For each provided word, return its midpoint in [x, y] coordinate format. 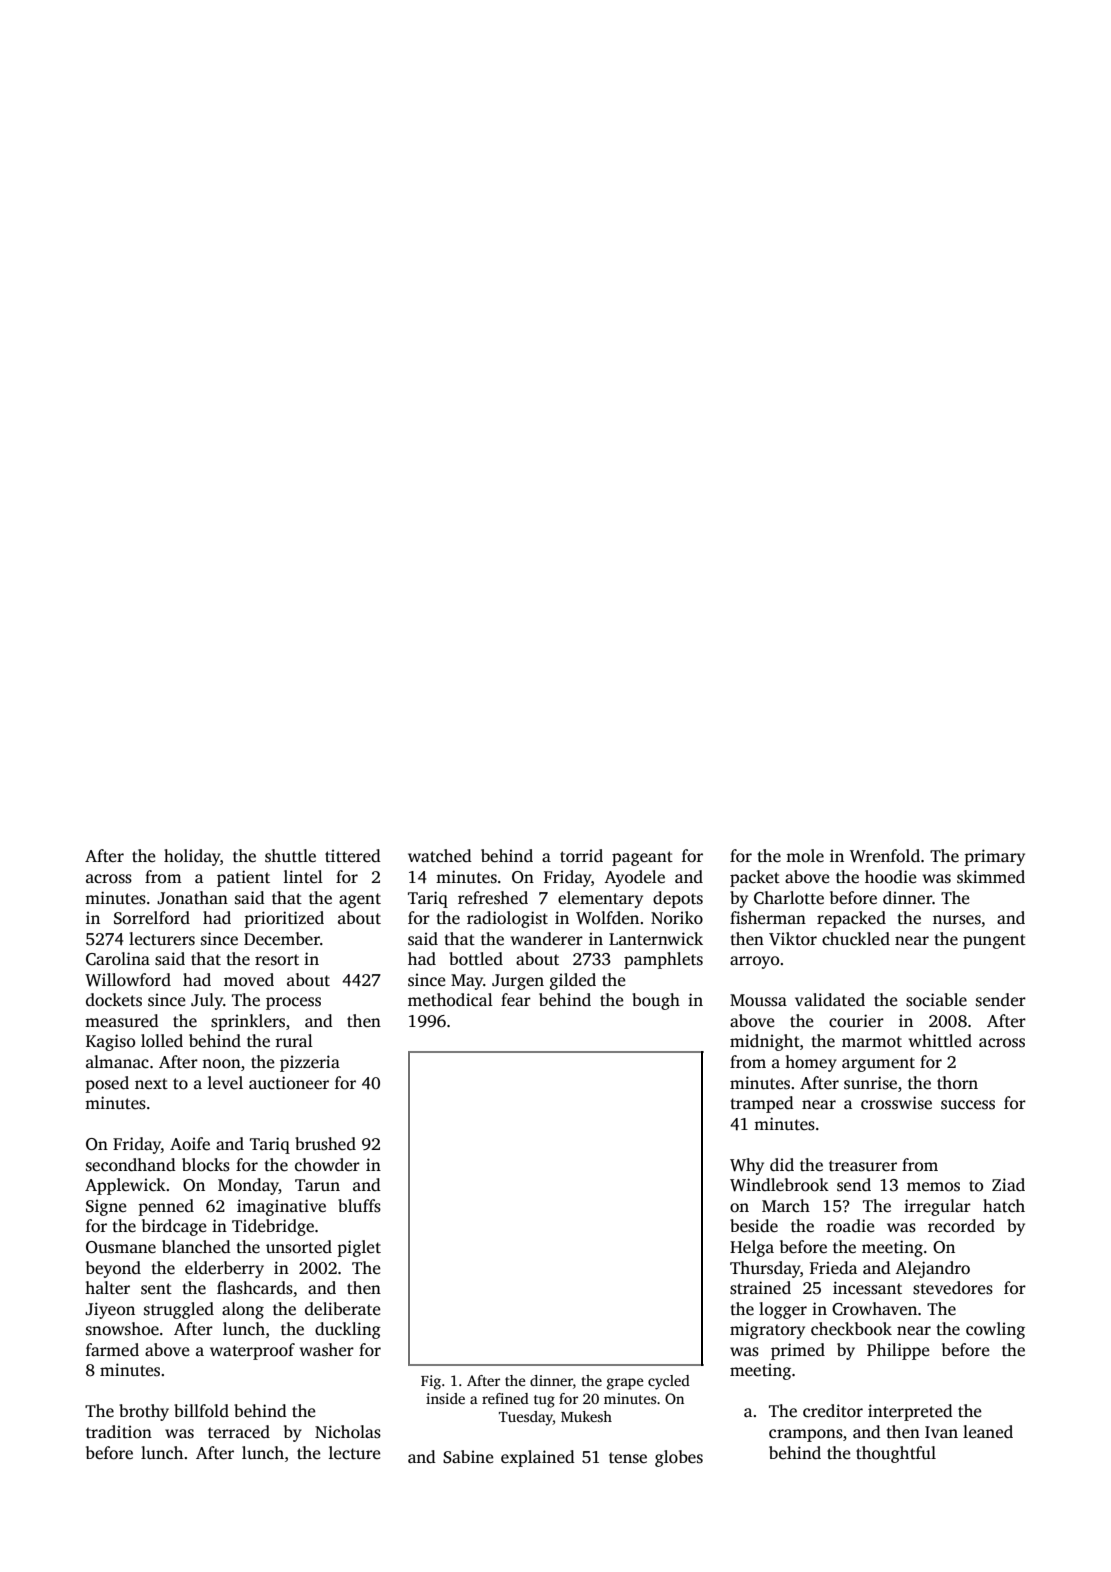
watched [440, 856]
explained [538, 1458]
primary [994, 857]
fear [516, 1000]
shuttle [290, 856]
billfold [201, 1411]
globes [679, 1458]
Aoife [190, 1144]
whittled [940, 1041]
